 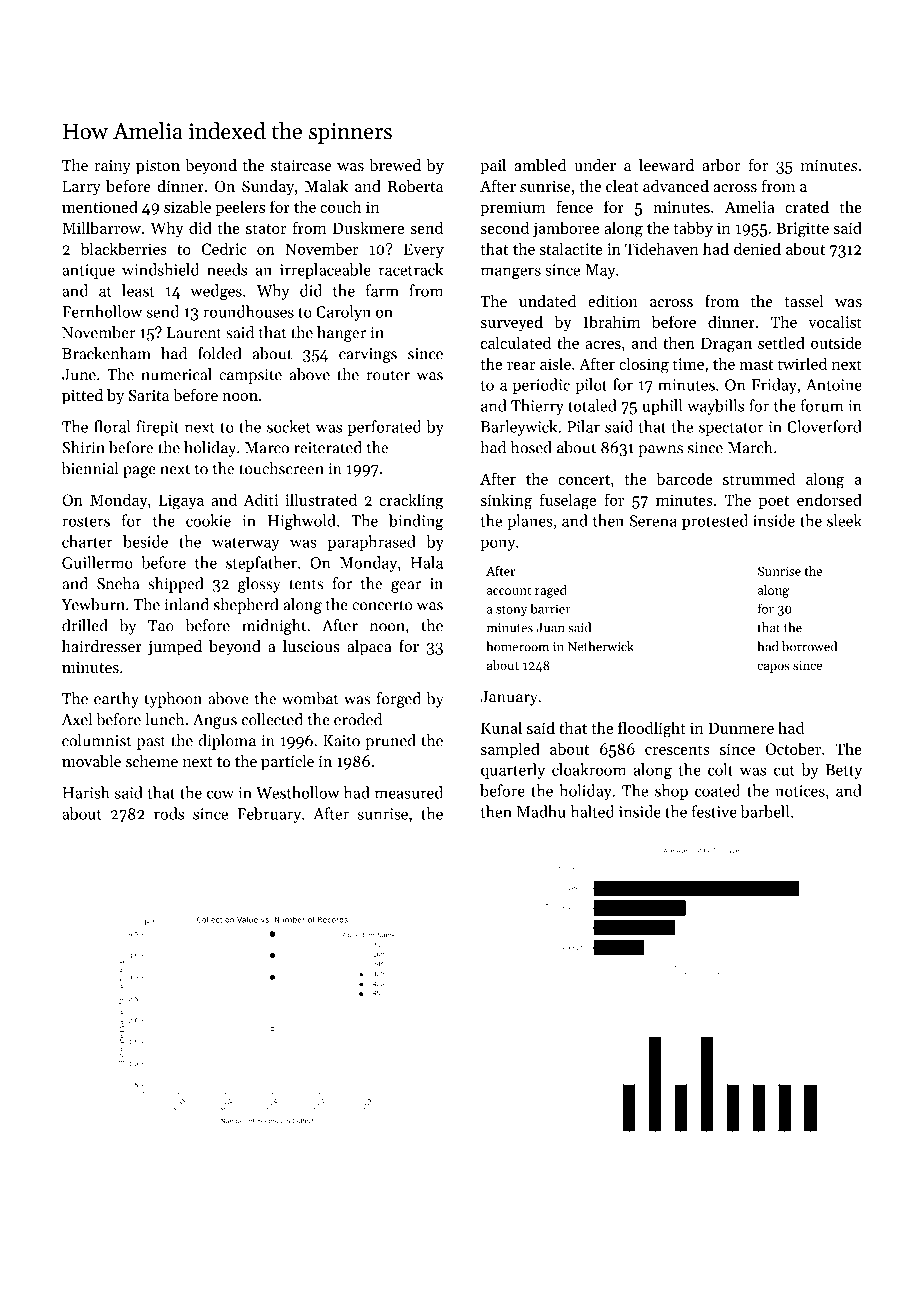 I want to click on measured, so click(x=409, y=792).
